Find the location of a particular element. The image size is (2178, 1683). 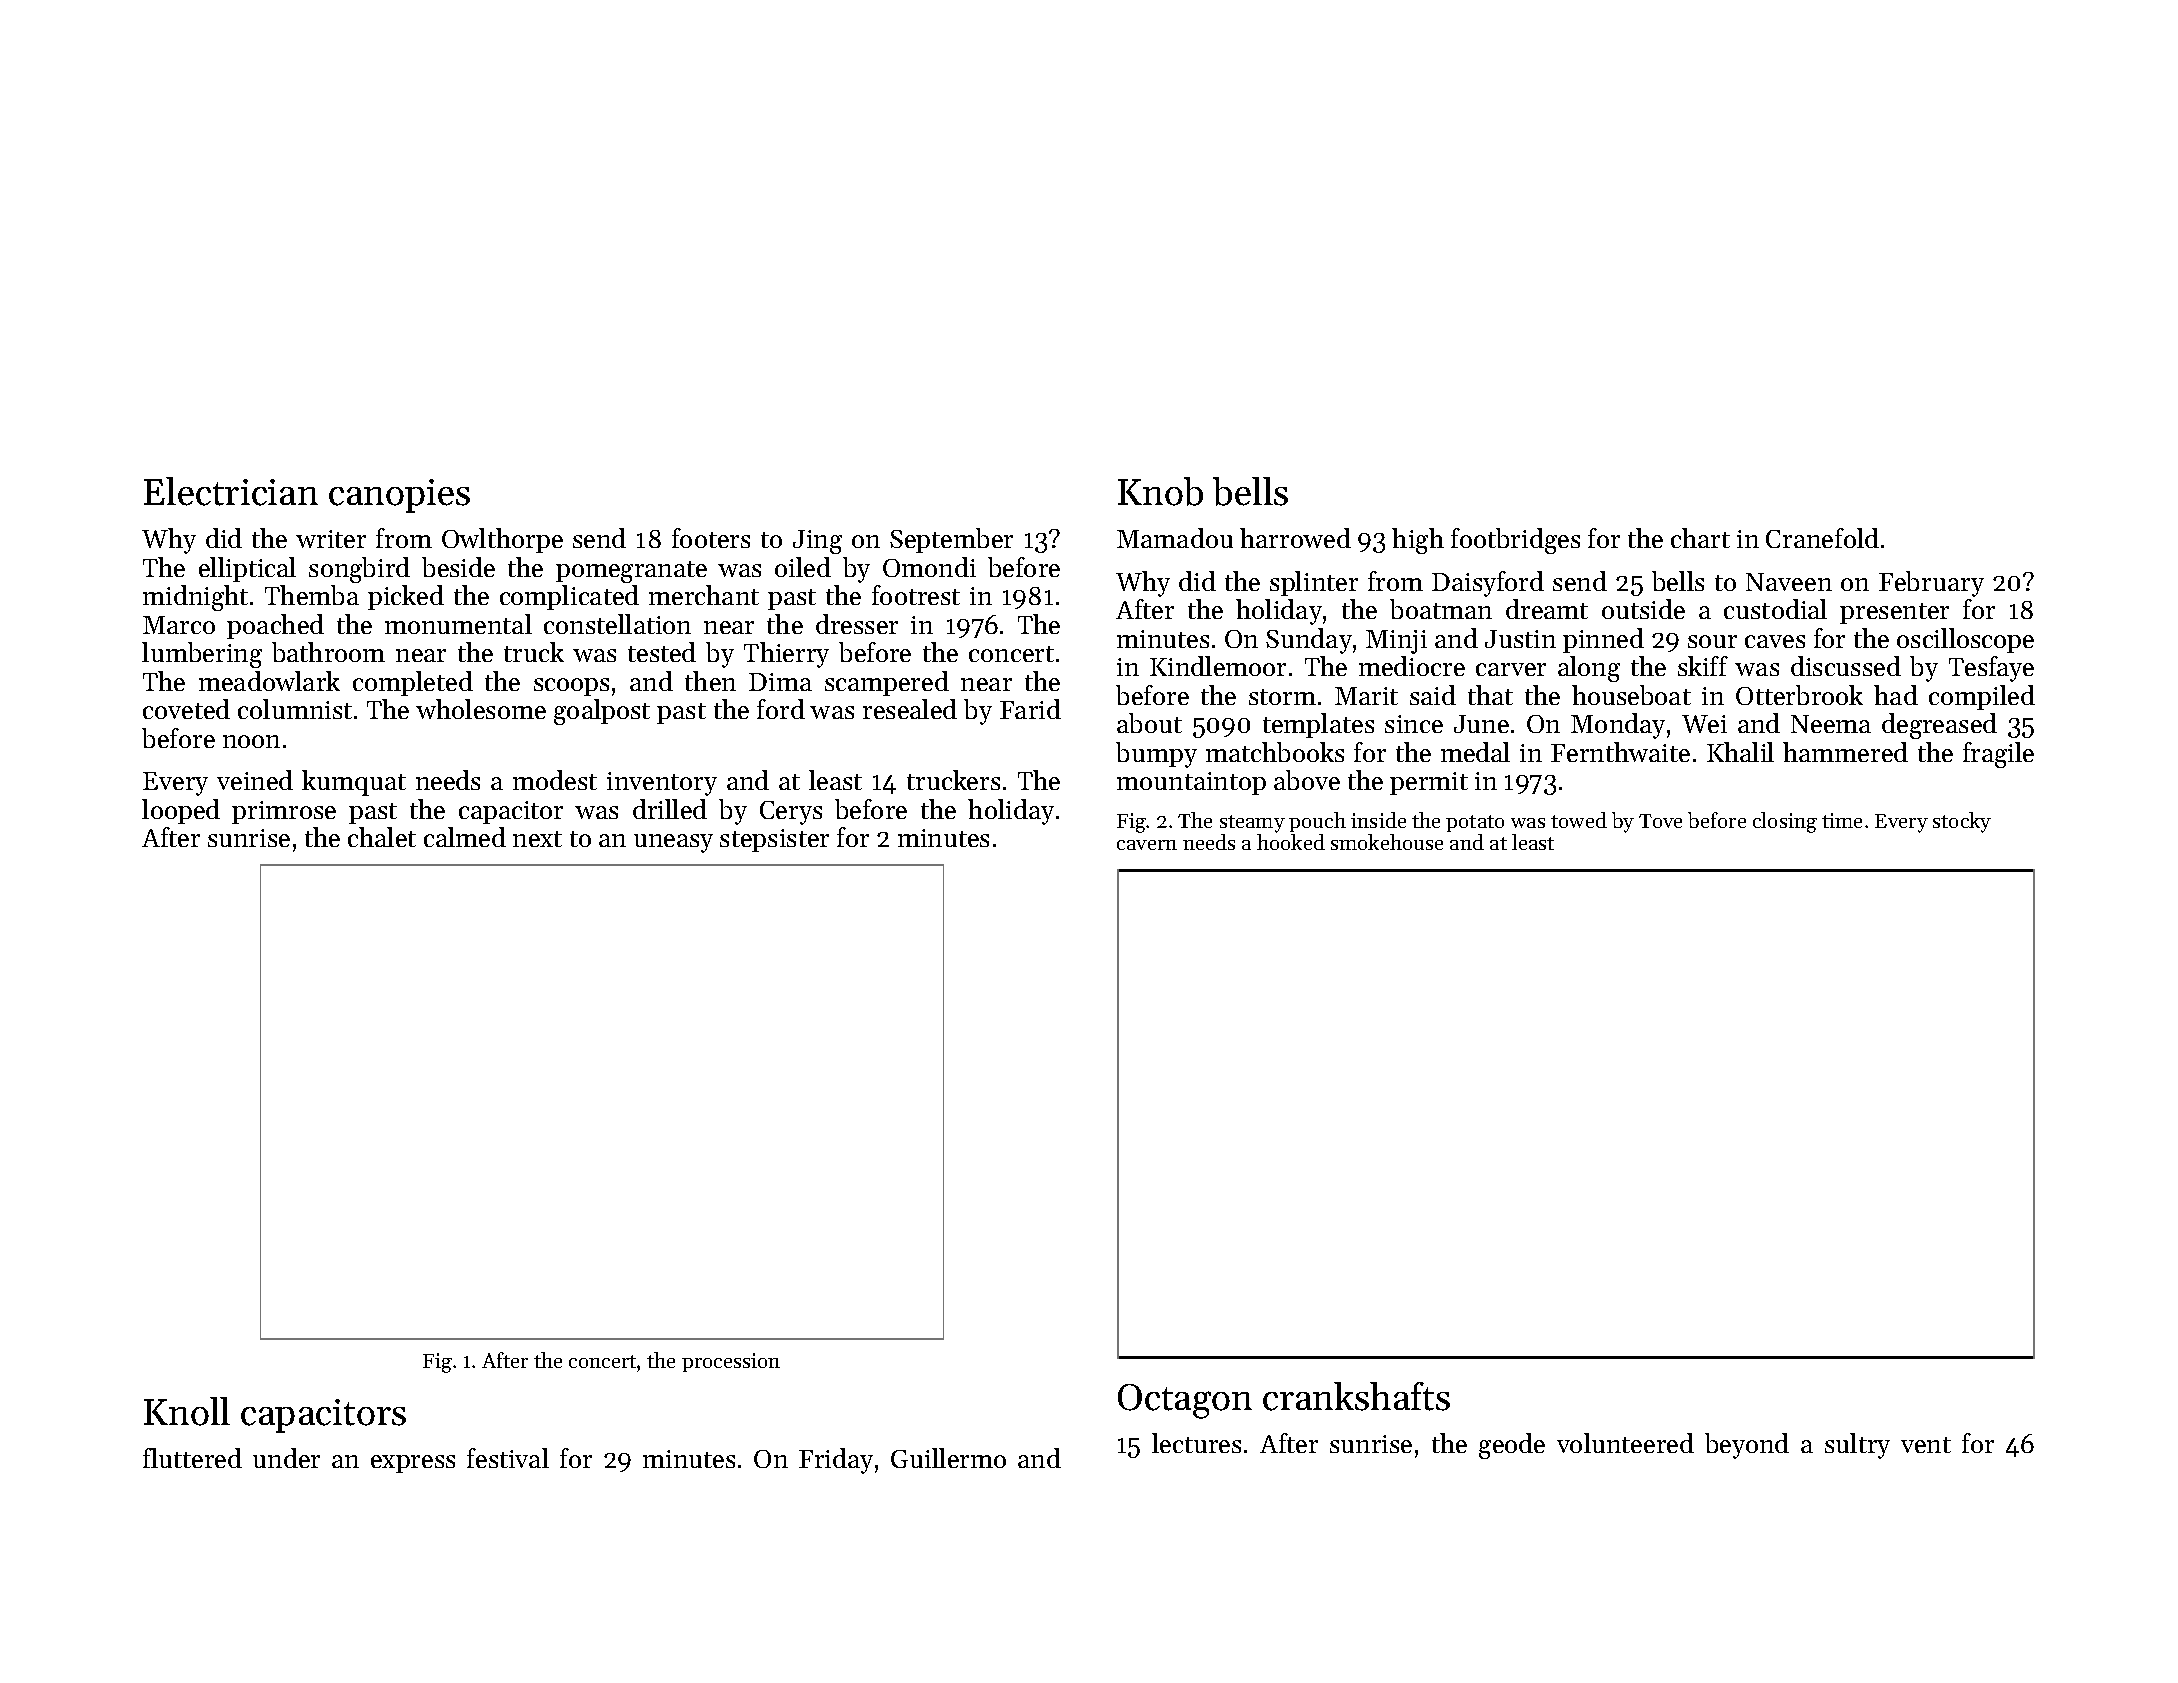

chalet is located at coordinates (382, 837).
